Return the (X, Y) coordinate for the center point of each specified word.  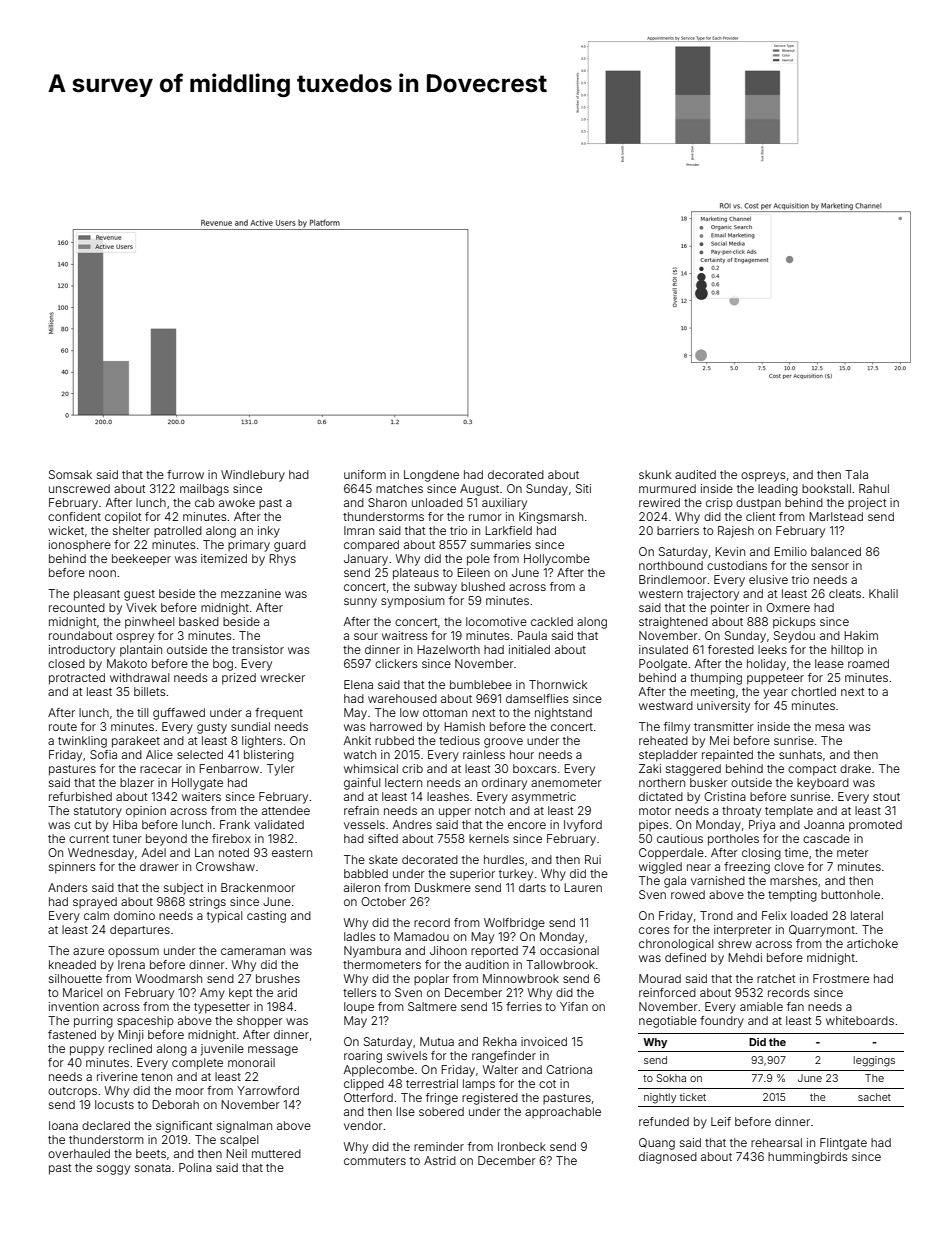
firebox (231, 838)
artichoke (872, 943)
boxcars (535, 768)
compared (371, 545)
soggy (113, 1170)
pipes (654, 826)
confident (74, 516)
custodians (737, 565)
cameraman (253, 951)
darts (532, 887)
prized (239, 679)
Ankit (357, 740)
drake (855, 768)
